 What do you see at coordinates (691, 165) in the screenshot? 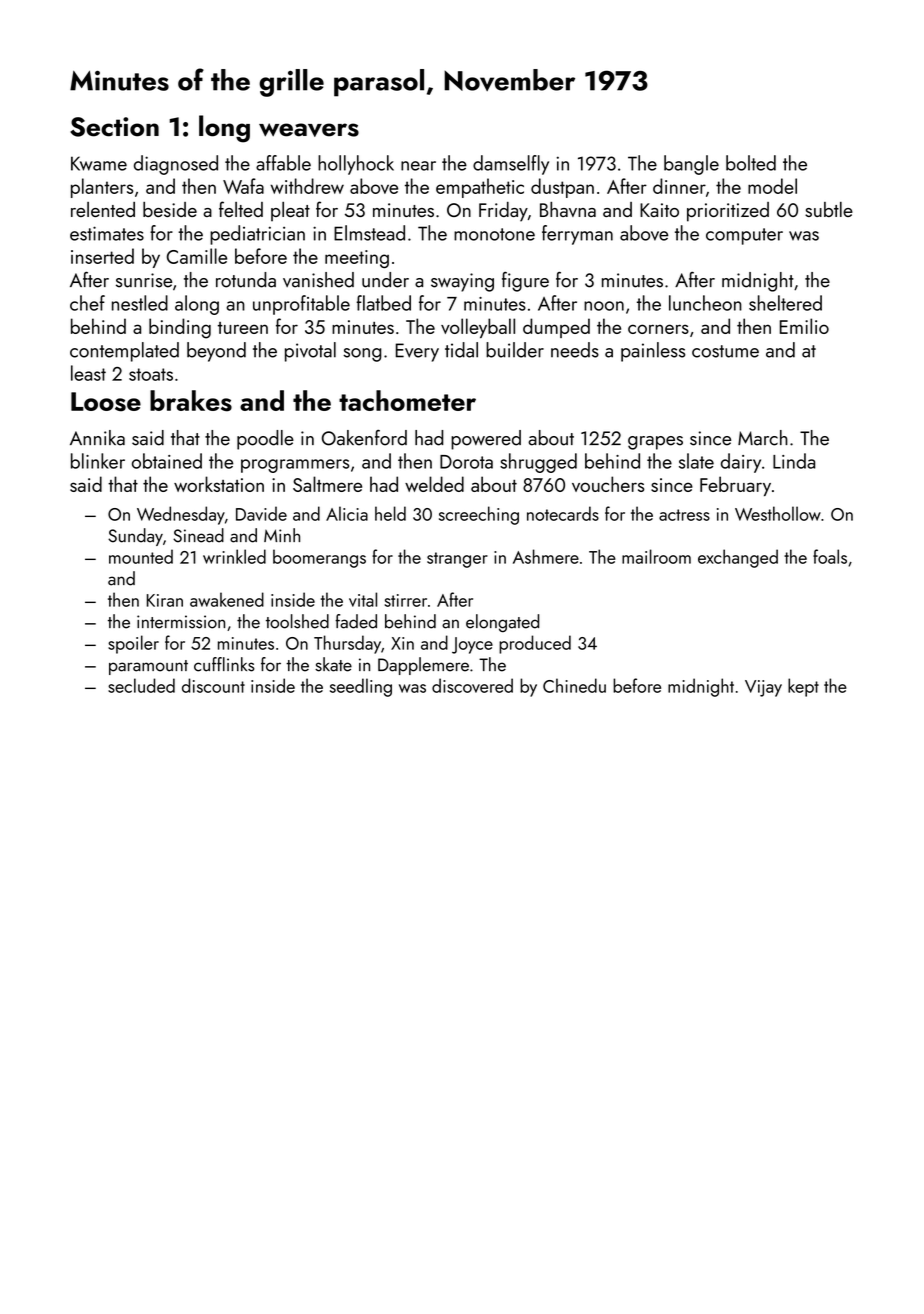
I see `bangle` at bounding box center [691, 165].
